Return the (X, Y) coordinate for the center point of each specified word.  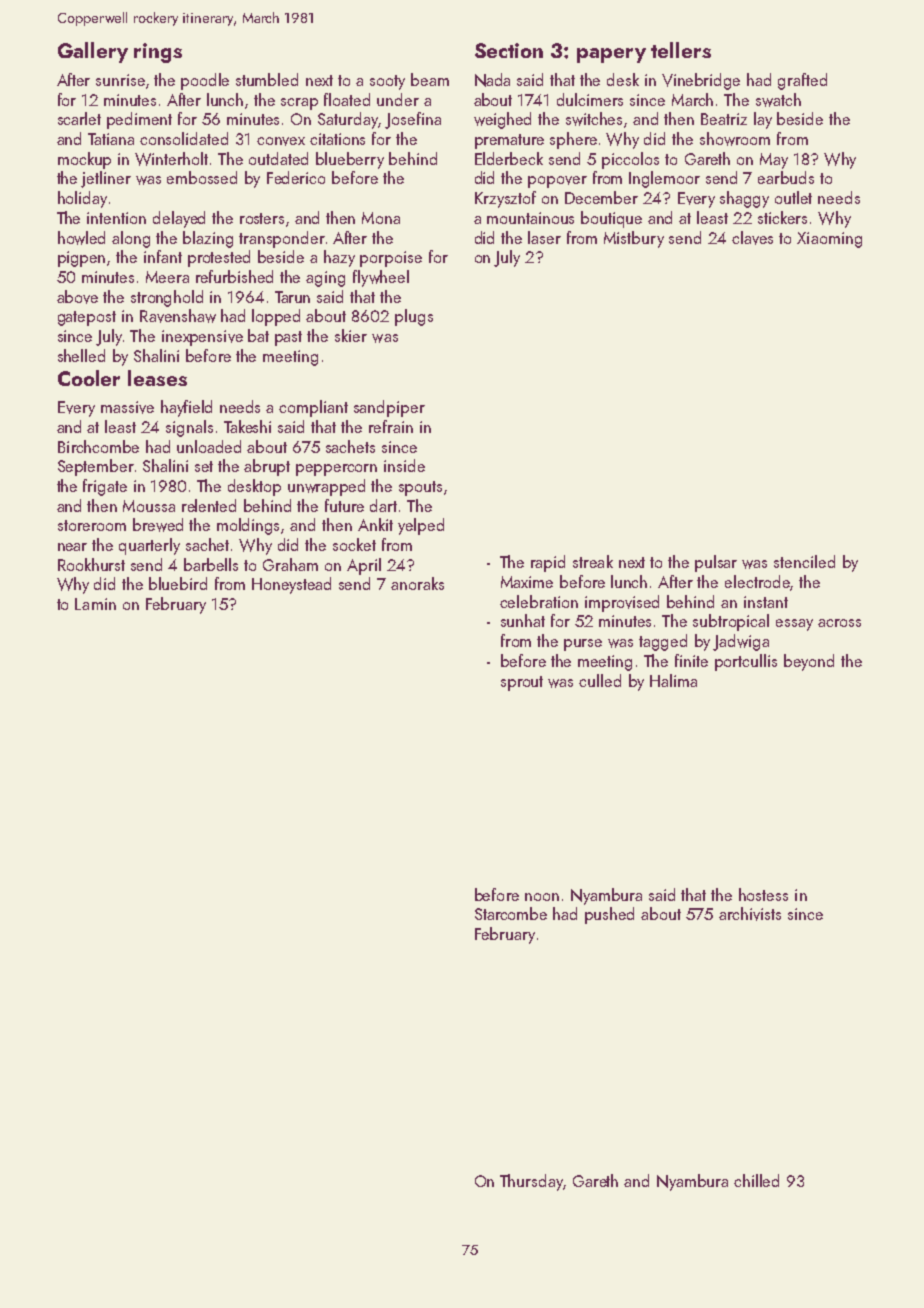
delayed (179, 219)
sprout (522, 683)
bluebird (178, 583)
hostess (763, 894)
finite (691, 660)
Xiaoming (829, 240)
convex (281, 141)
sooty (387, 82)
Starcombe (511, 913)
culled (600, 680)
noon (542, 897)
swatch (778, 100)
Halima (673, 680)
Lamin (95, 604)
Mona (381, 218)
